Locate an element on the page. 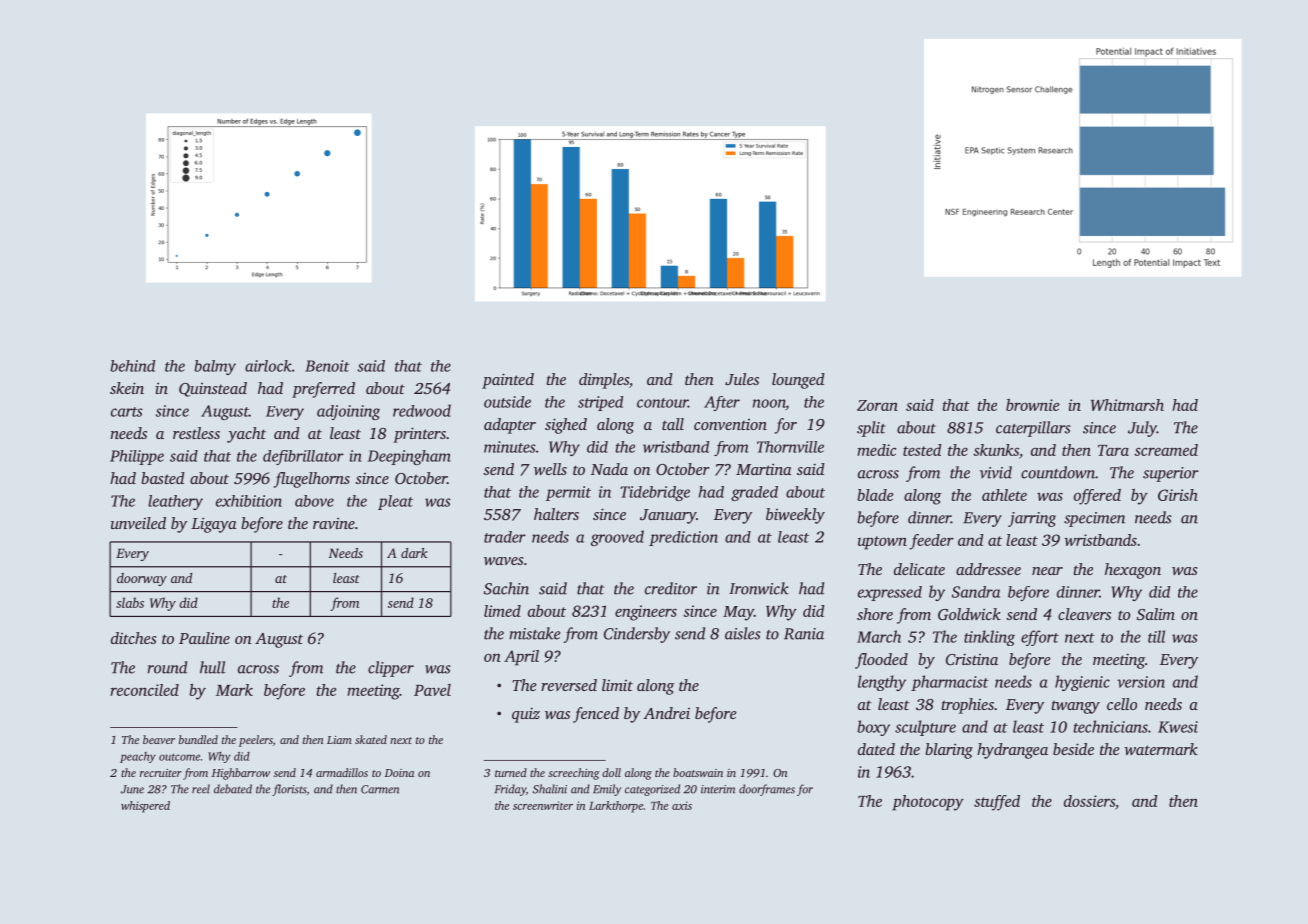 The image size is (1308, 924). limed is located at coordinates (502, 611).
